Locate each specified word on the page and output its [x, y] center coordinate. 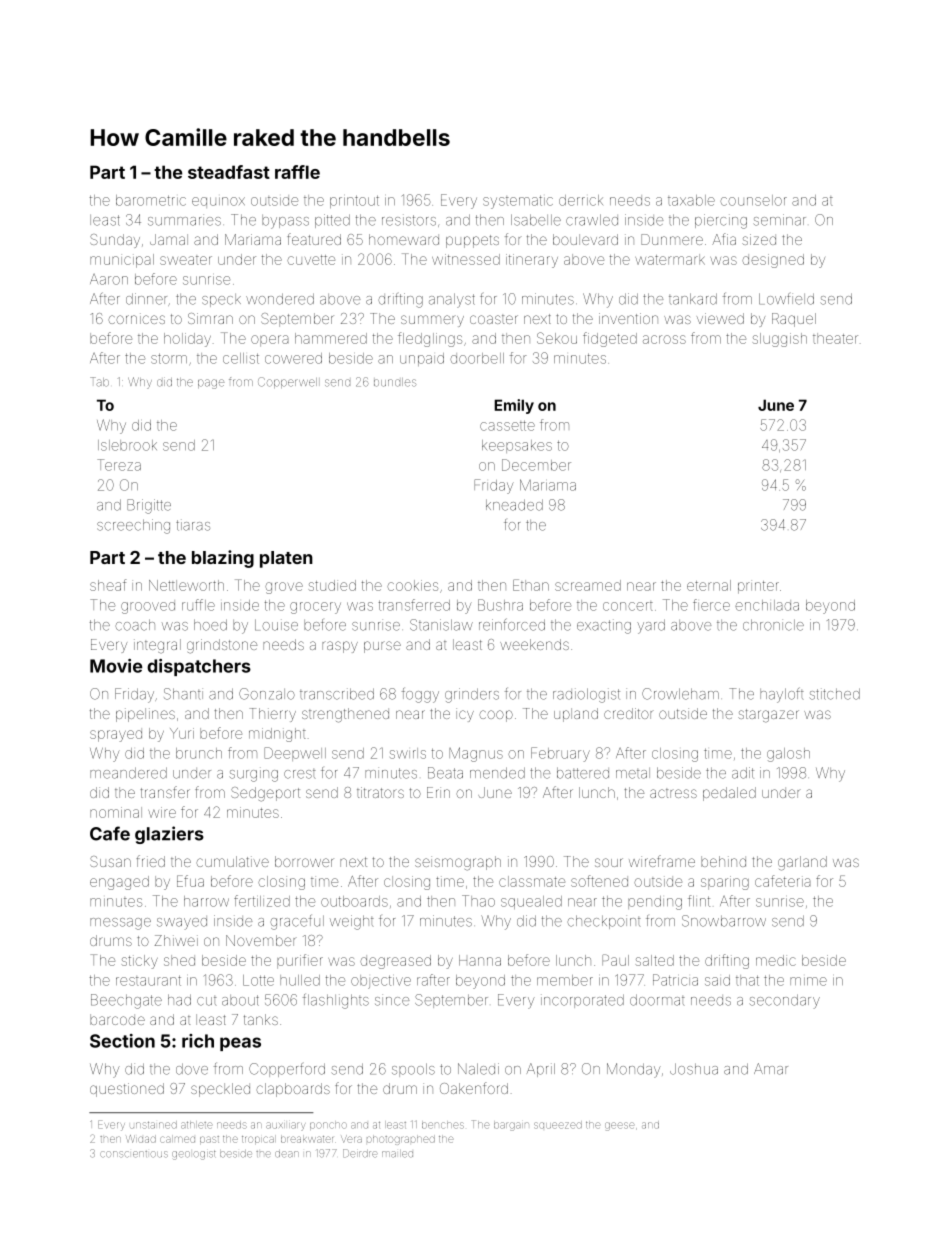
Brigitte [149, 506]
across [664, 339]
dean [287, 1154]
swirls [408, 753]
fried [150, 861]
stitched [835, 694]
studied [332, 585]
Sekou [557, 338]
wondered [280, 299]
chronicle [773, 625]
